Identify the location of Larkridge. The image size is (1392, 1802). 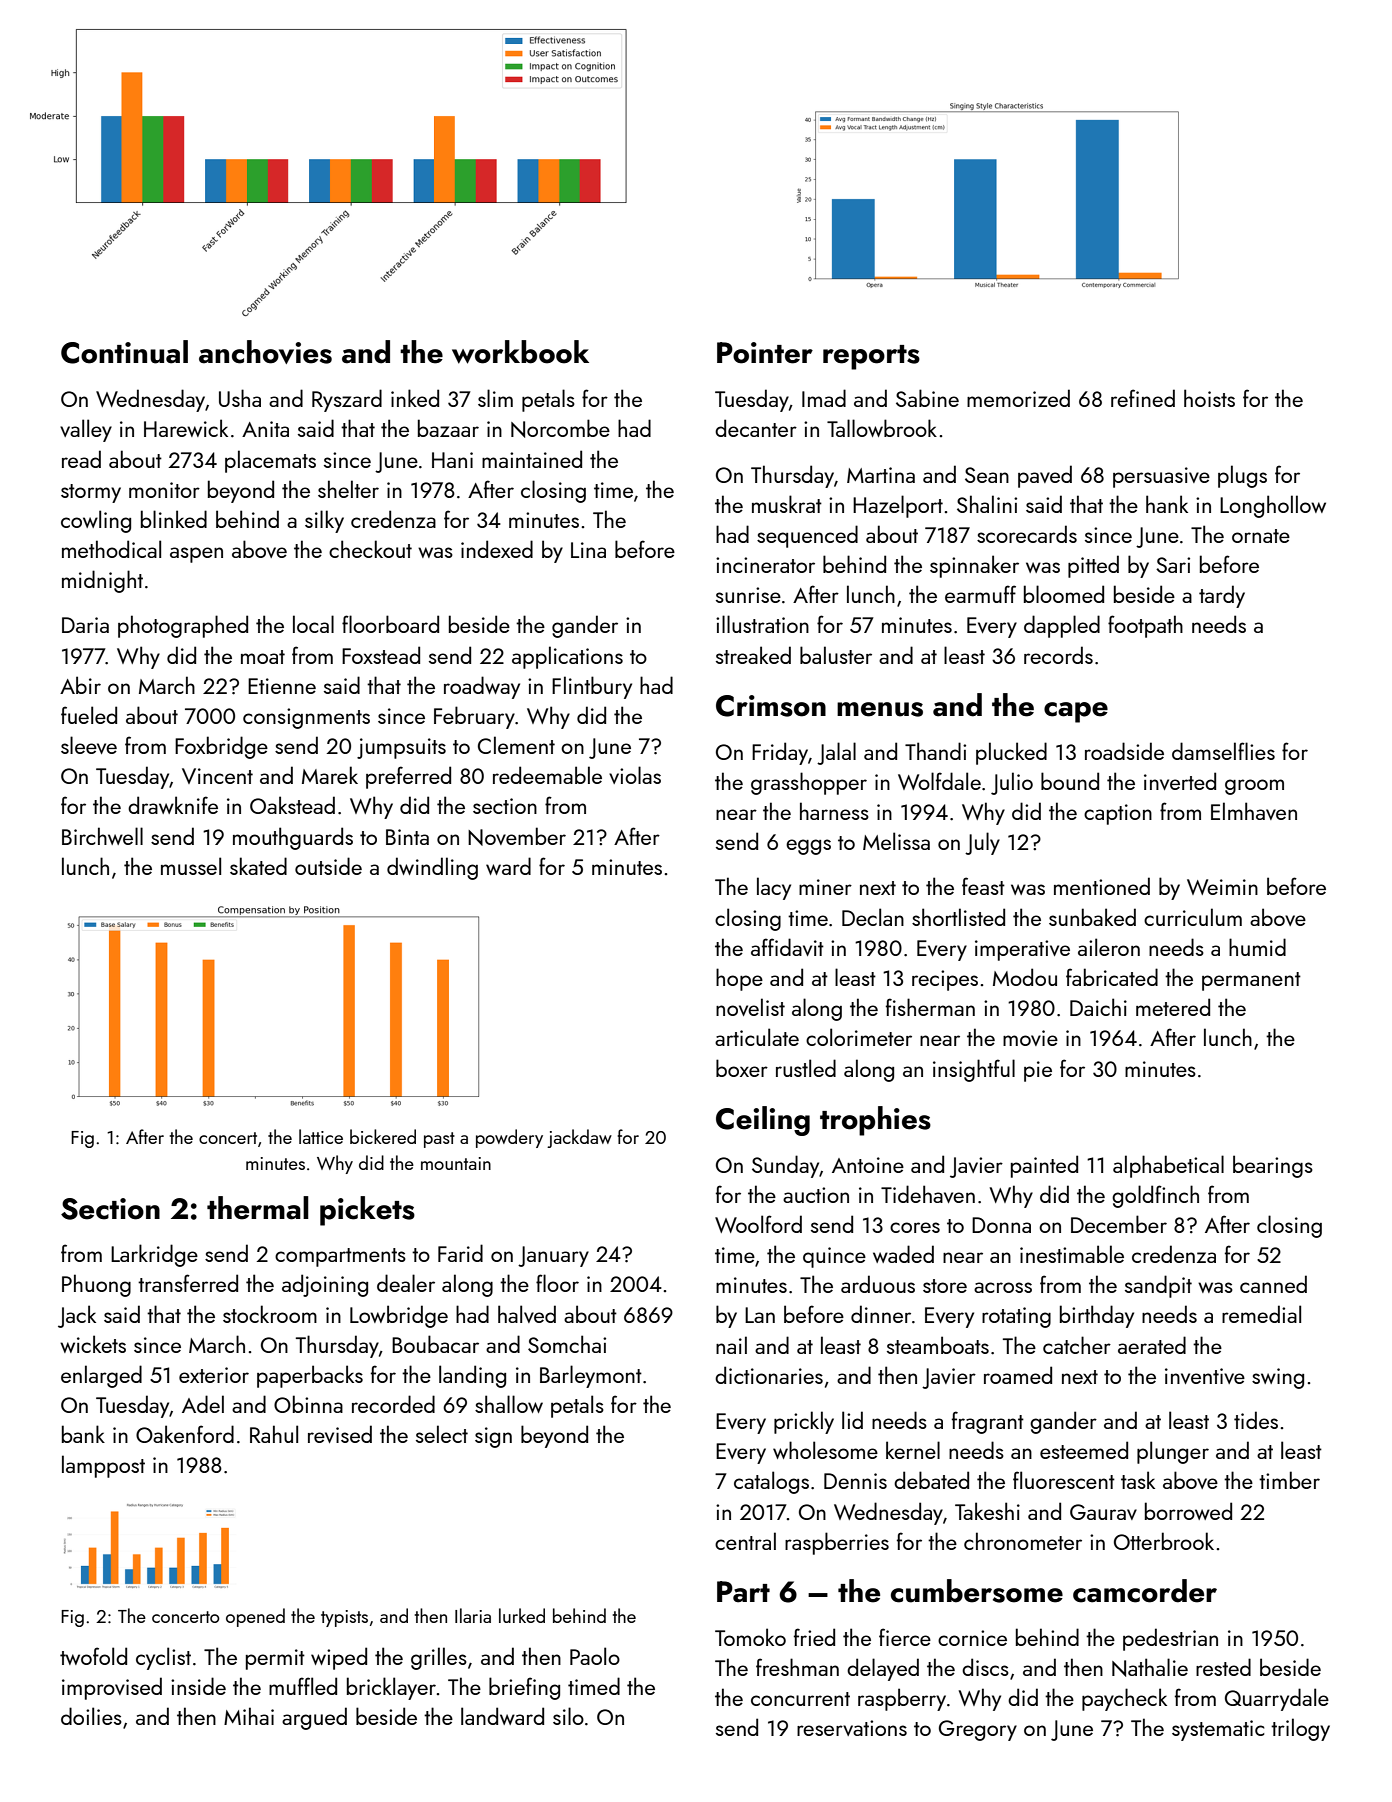
(154, 1255).
